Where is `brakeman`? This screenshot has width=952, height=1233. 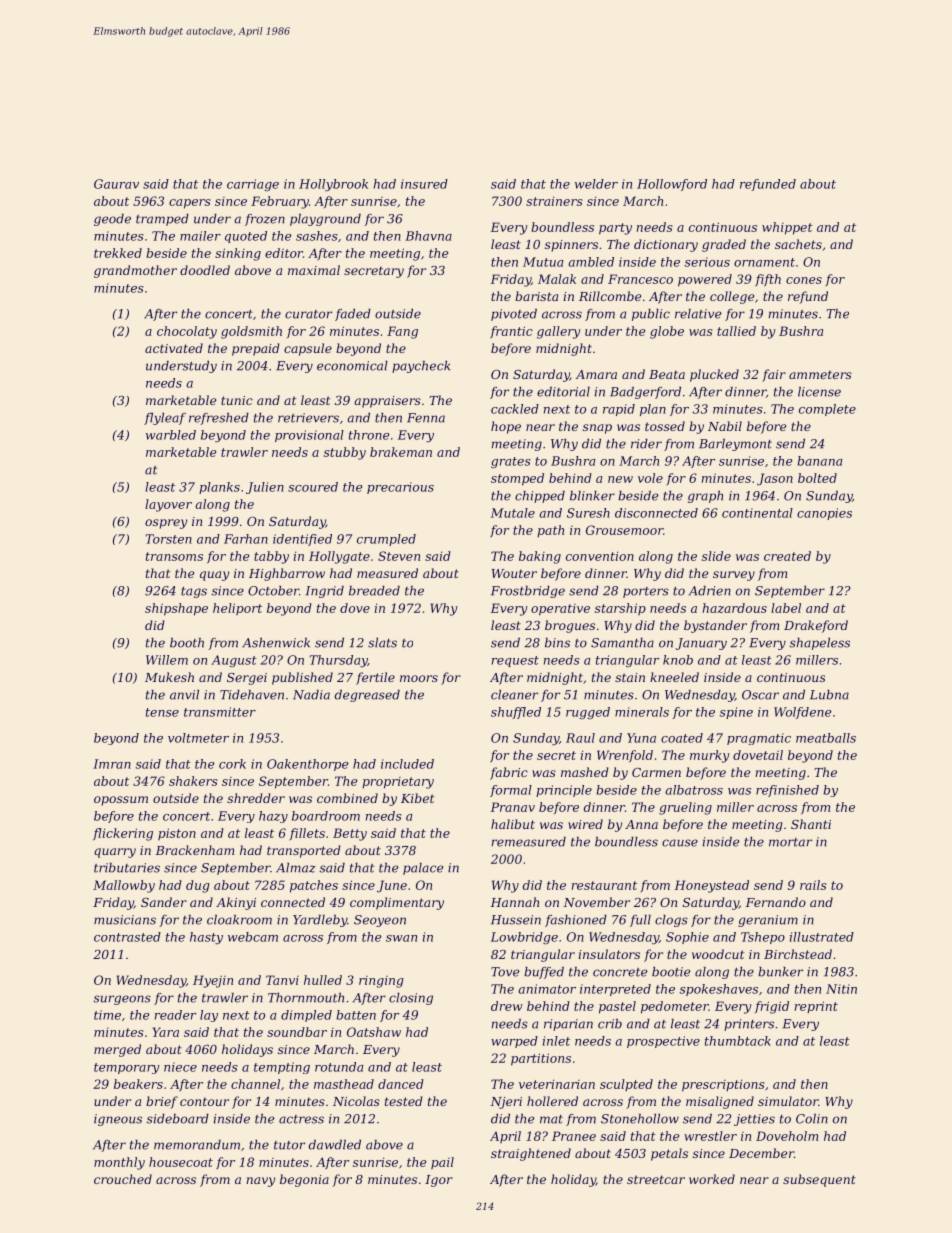
brakeman is located at coordinates (401, 452).
